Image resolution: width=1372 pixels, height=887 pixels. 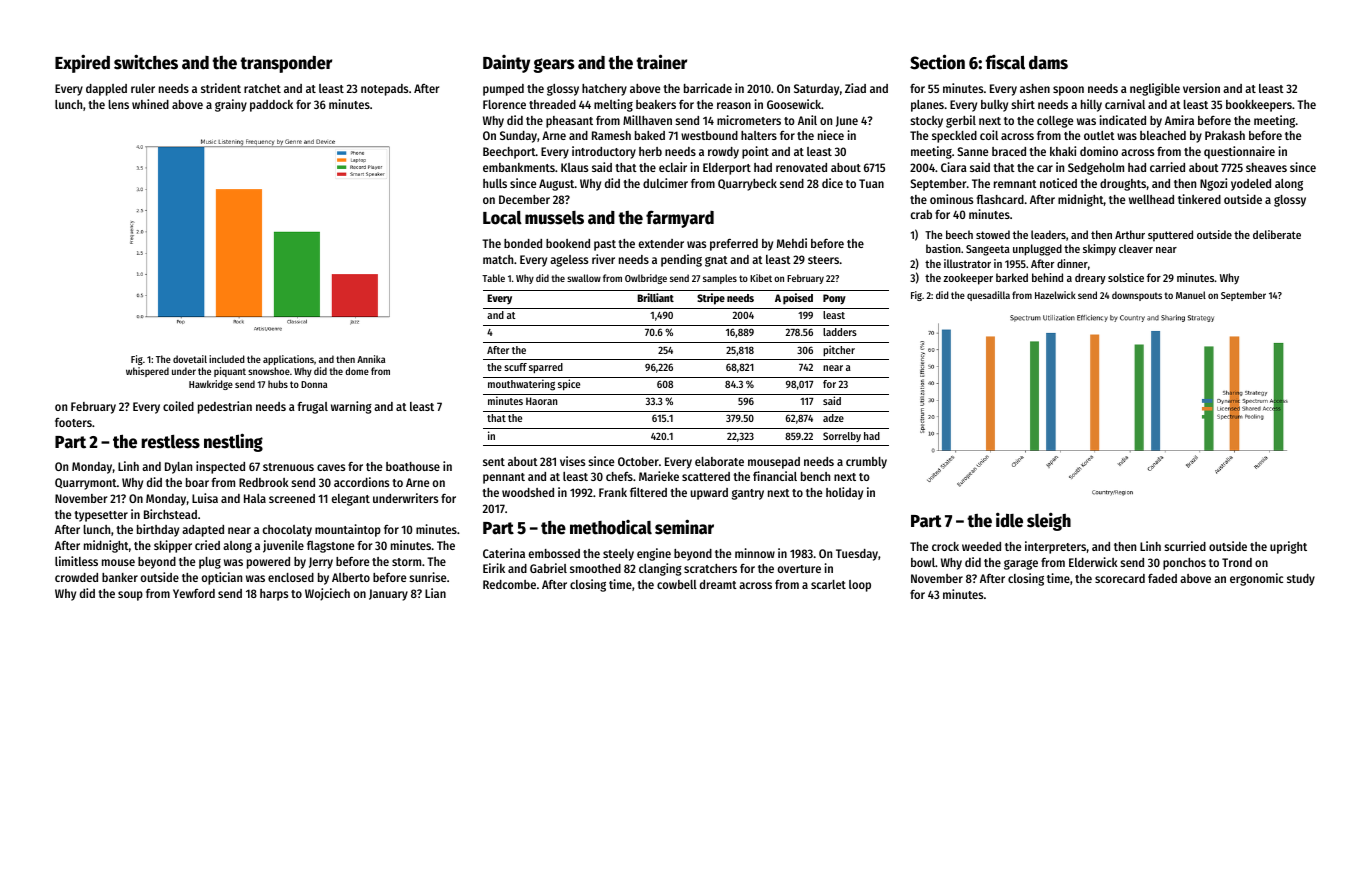 I want to click on Local, so click(x=502, y=218).
